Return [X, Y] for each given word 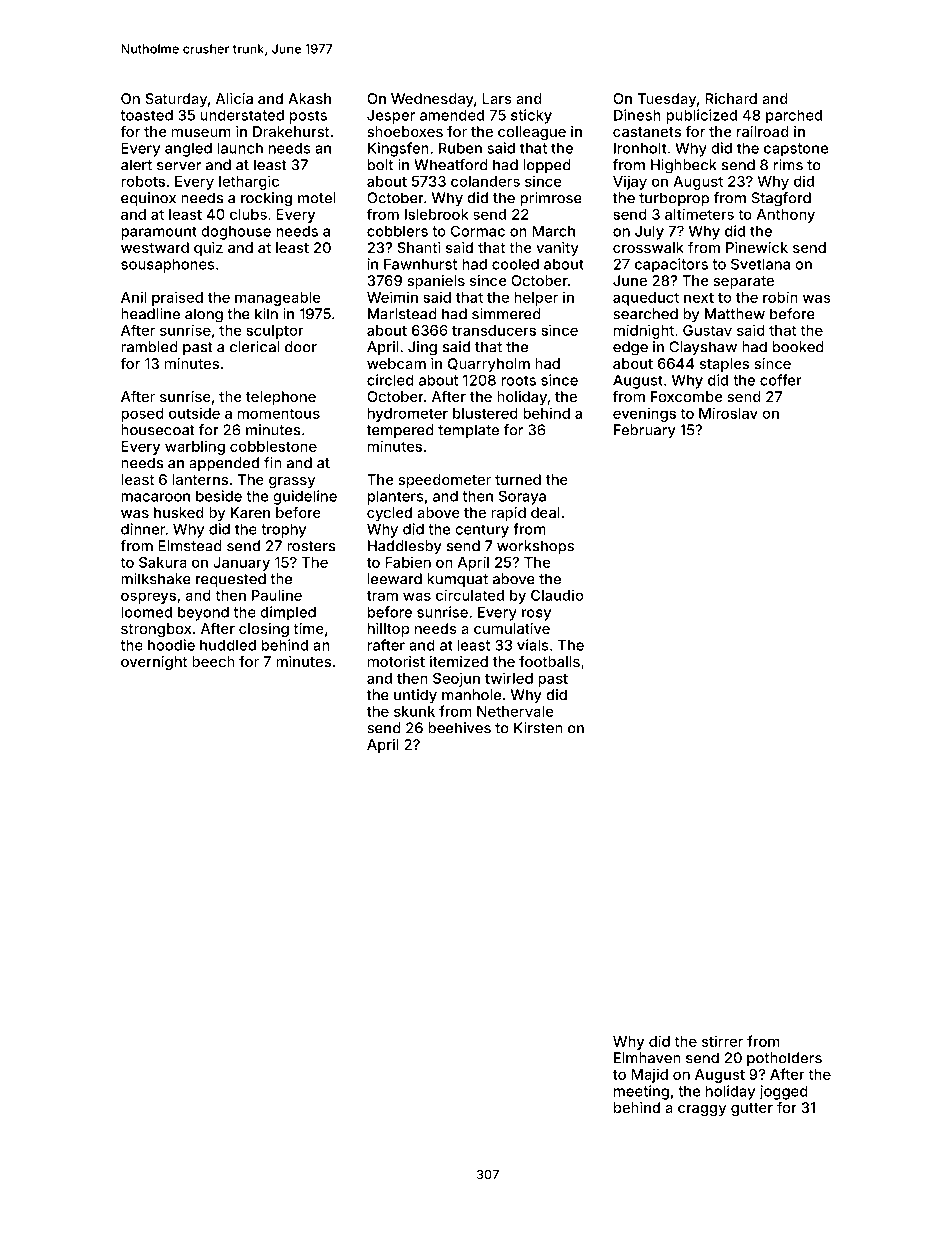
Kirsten [538, 728]
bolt [380, 165]
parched [794, 116]
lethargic [249, 182]
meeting [641, 1092]
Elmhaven [647, 1058]
